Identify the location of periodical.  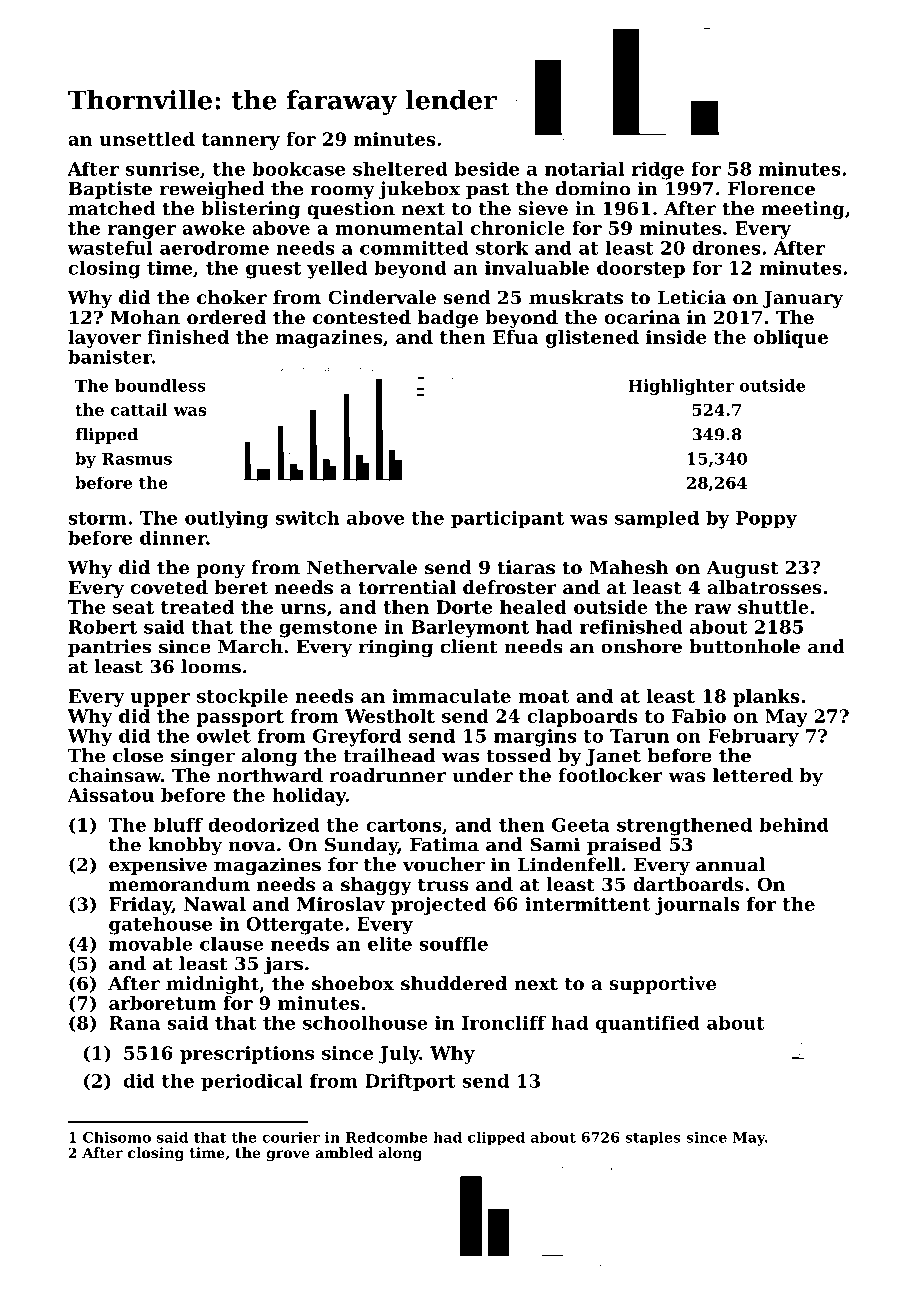
(252, 1083).
